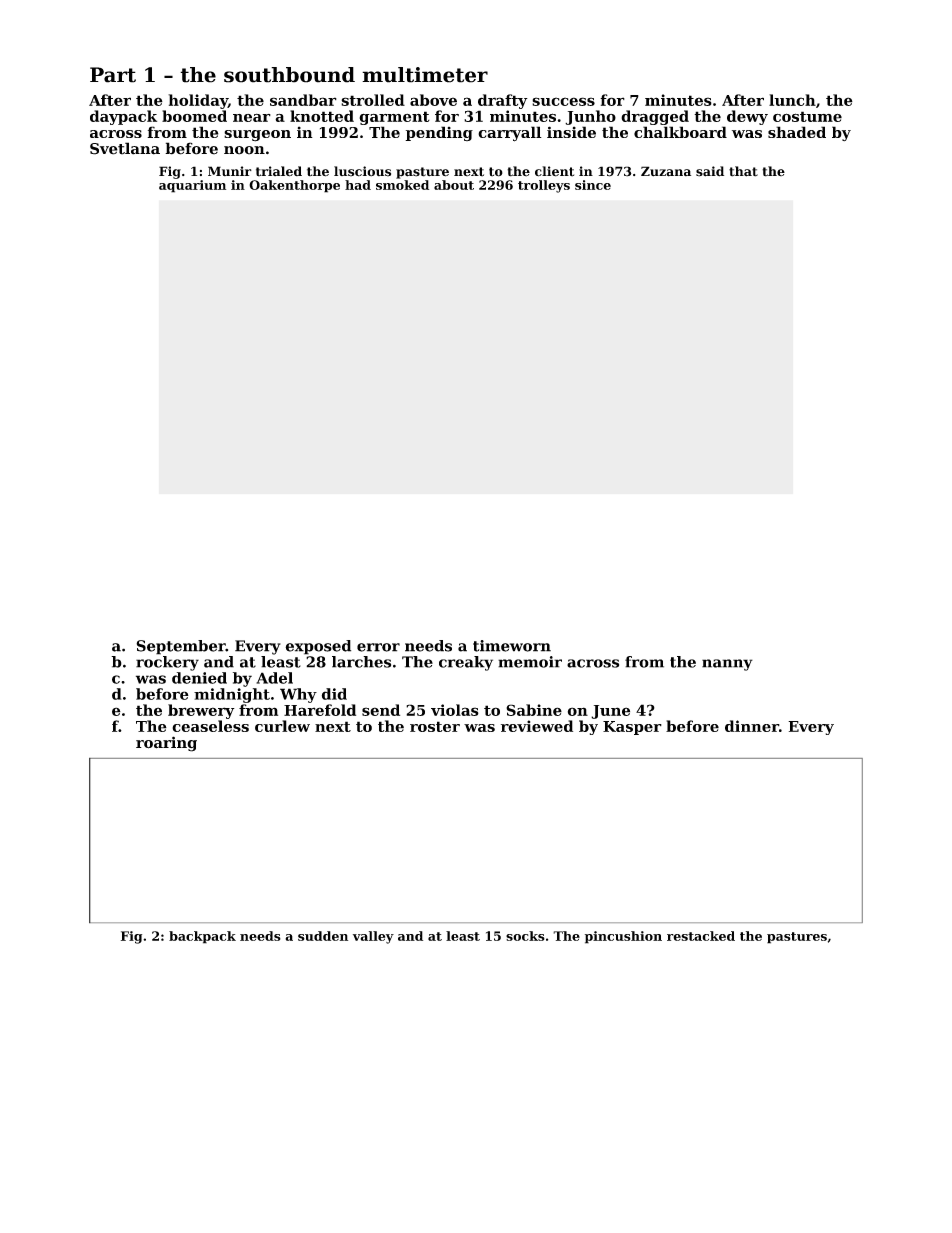  Describe the element at coordinates (727, 665) in the screenshot. I see `nanny` at that location.
